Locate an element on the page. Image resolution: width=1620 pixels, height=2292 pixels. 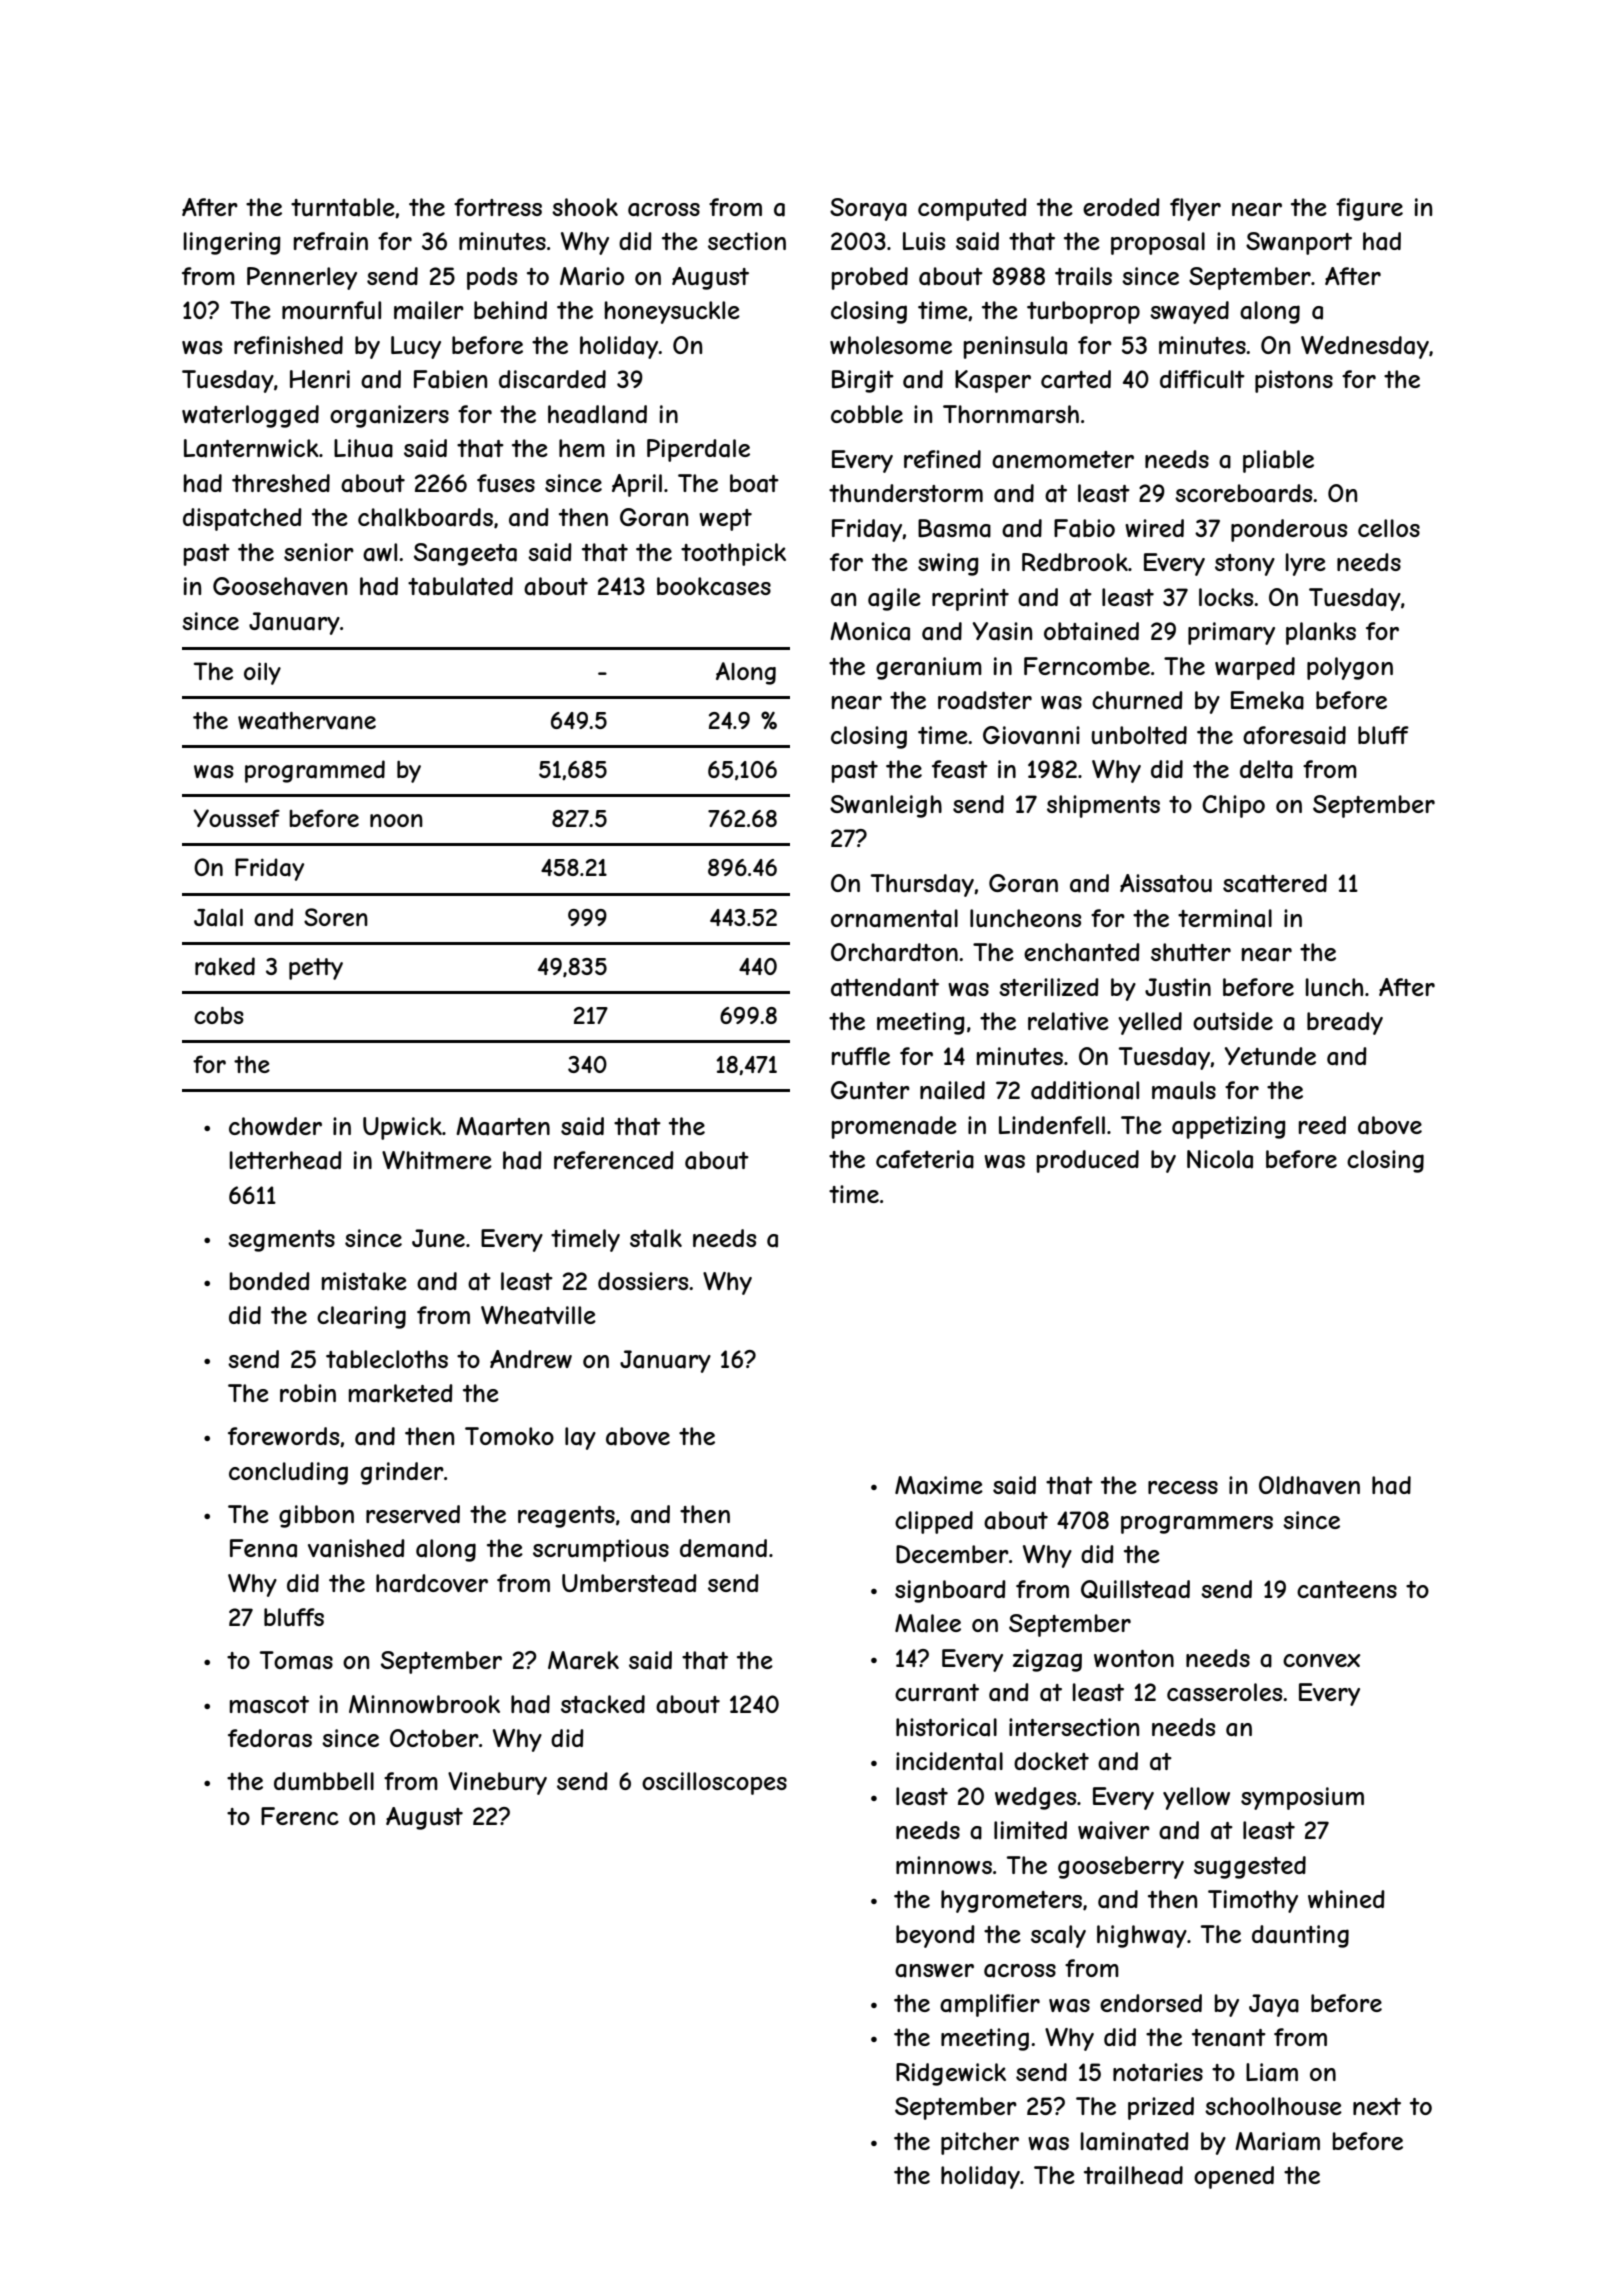
Oldhaven is located at coordinates (1309, 1485).
